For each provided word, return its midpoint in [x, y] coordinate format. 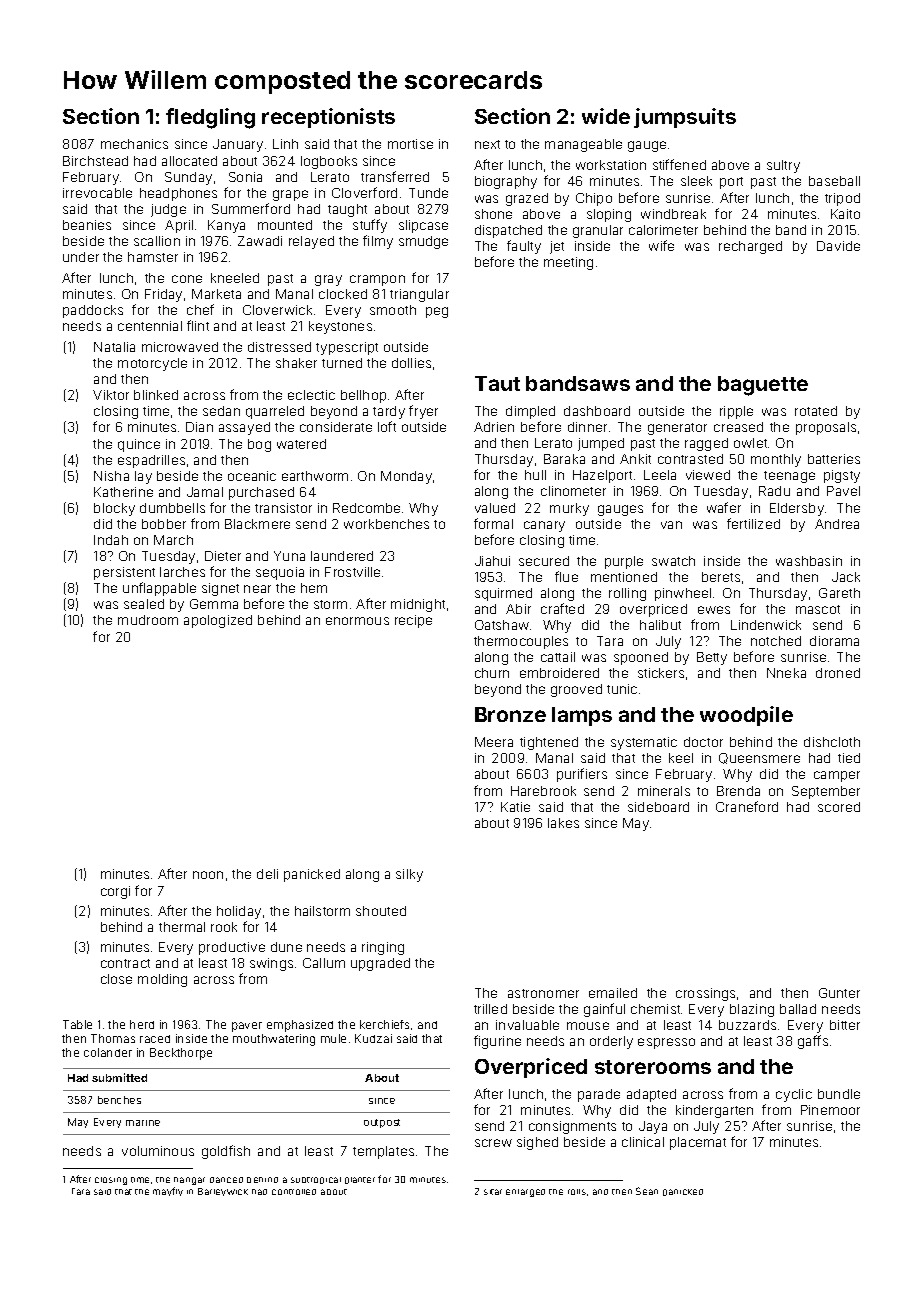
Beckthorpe [181, 1054]
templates [383, 1152]
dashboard [597, 411]
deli [267, 874]
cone [187, 279]
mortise [410, 144]
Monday [406, 477]
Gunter [839, 993]
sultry [783, 166]
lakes [563, 823]
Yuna [289, 556]
